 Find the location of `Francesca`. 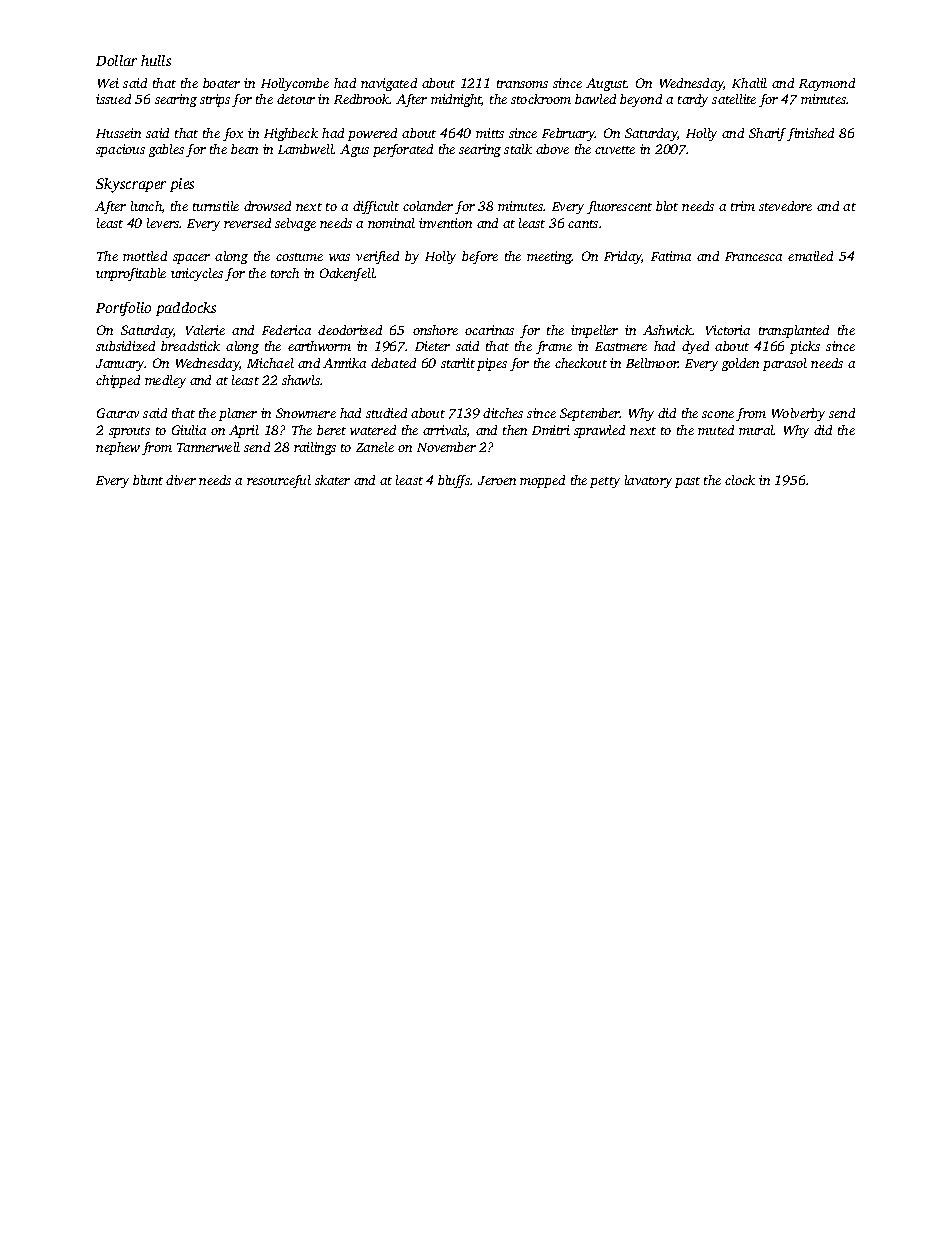

Francesca is located at coordinates (753, 256).
